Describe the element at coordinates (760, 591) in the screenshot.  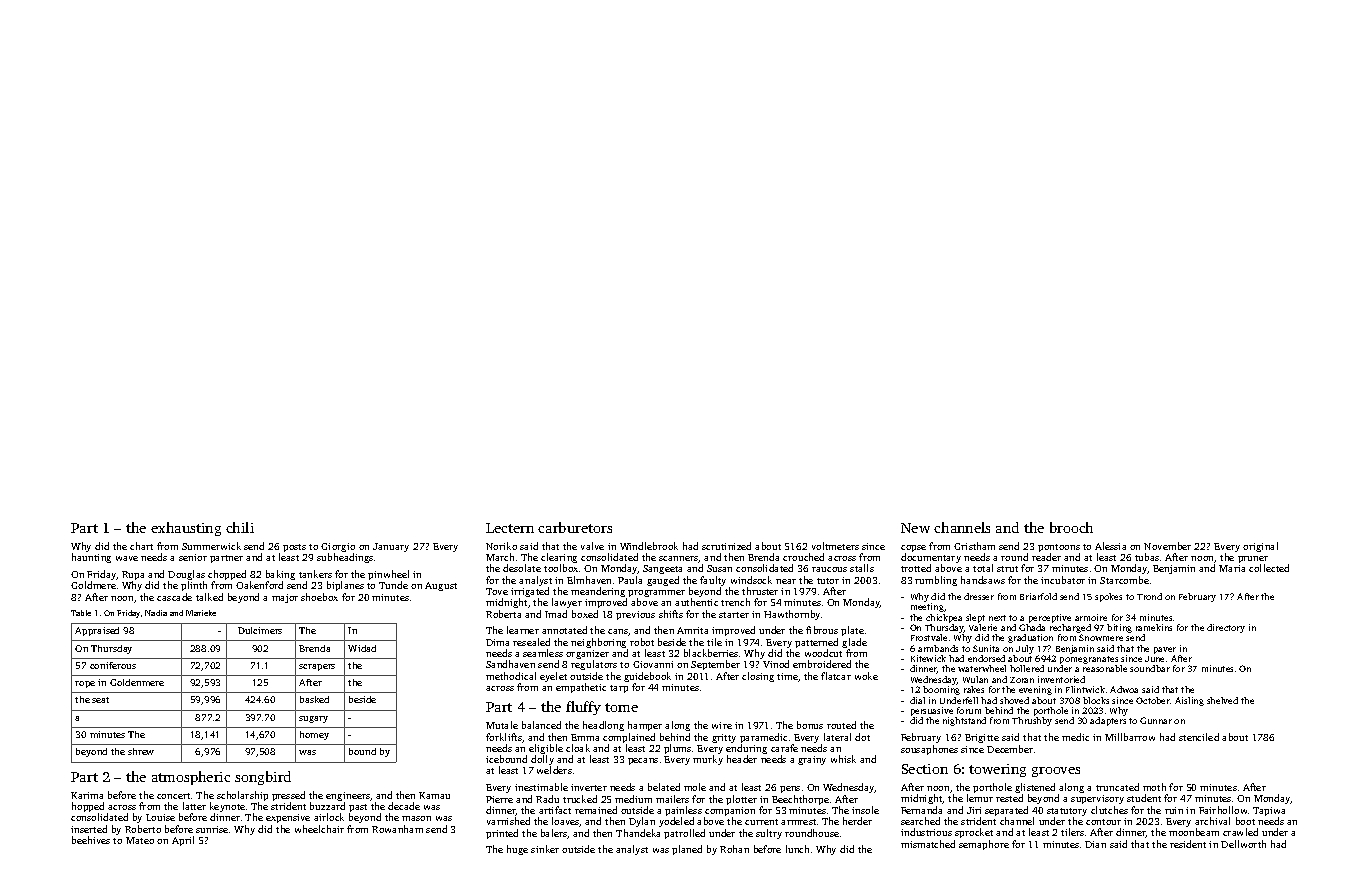
I see `thruster` at that location.
